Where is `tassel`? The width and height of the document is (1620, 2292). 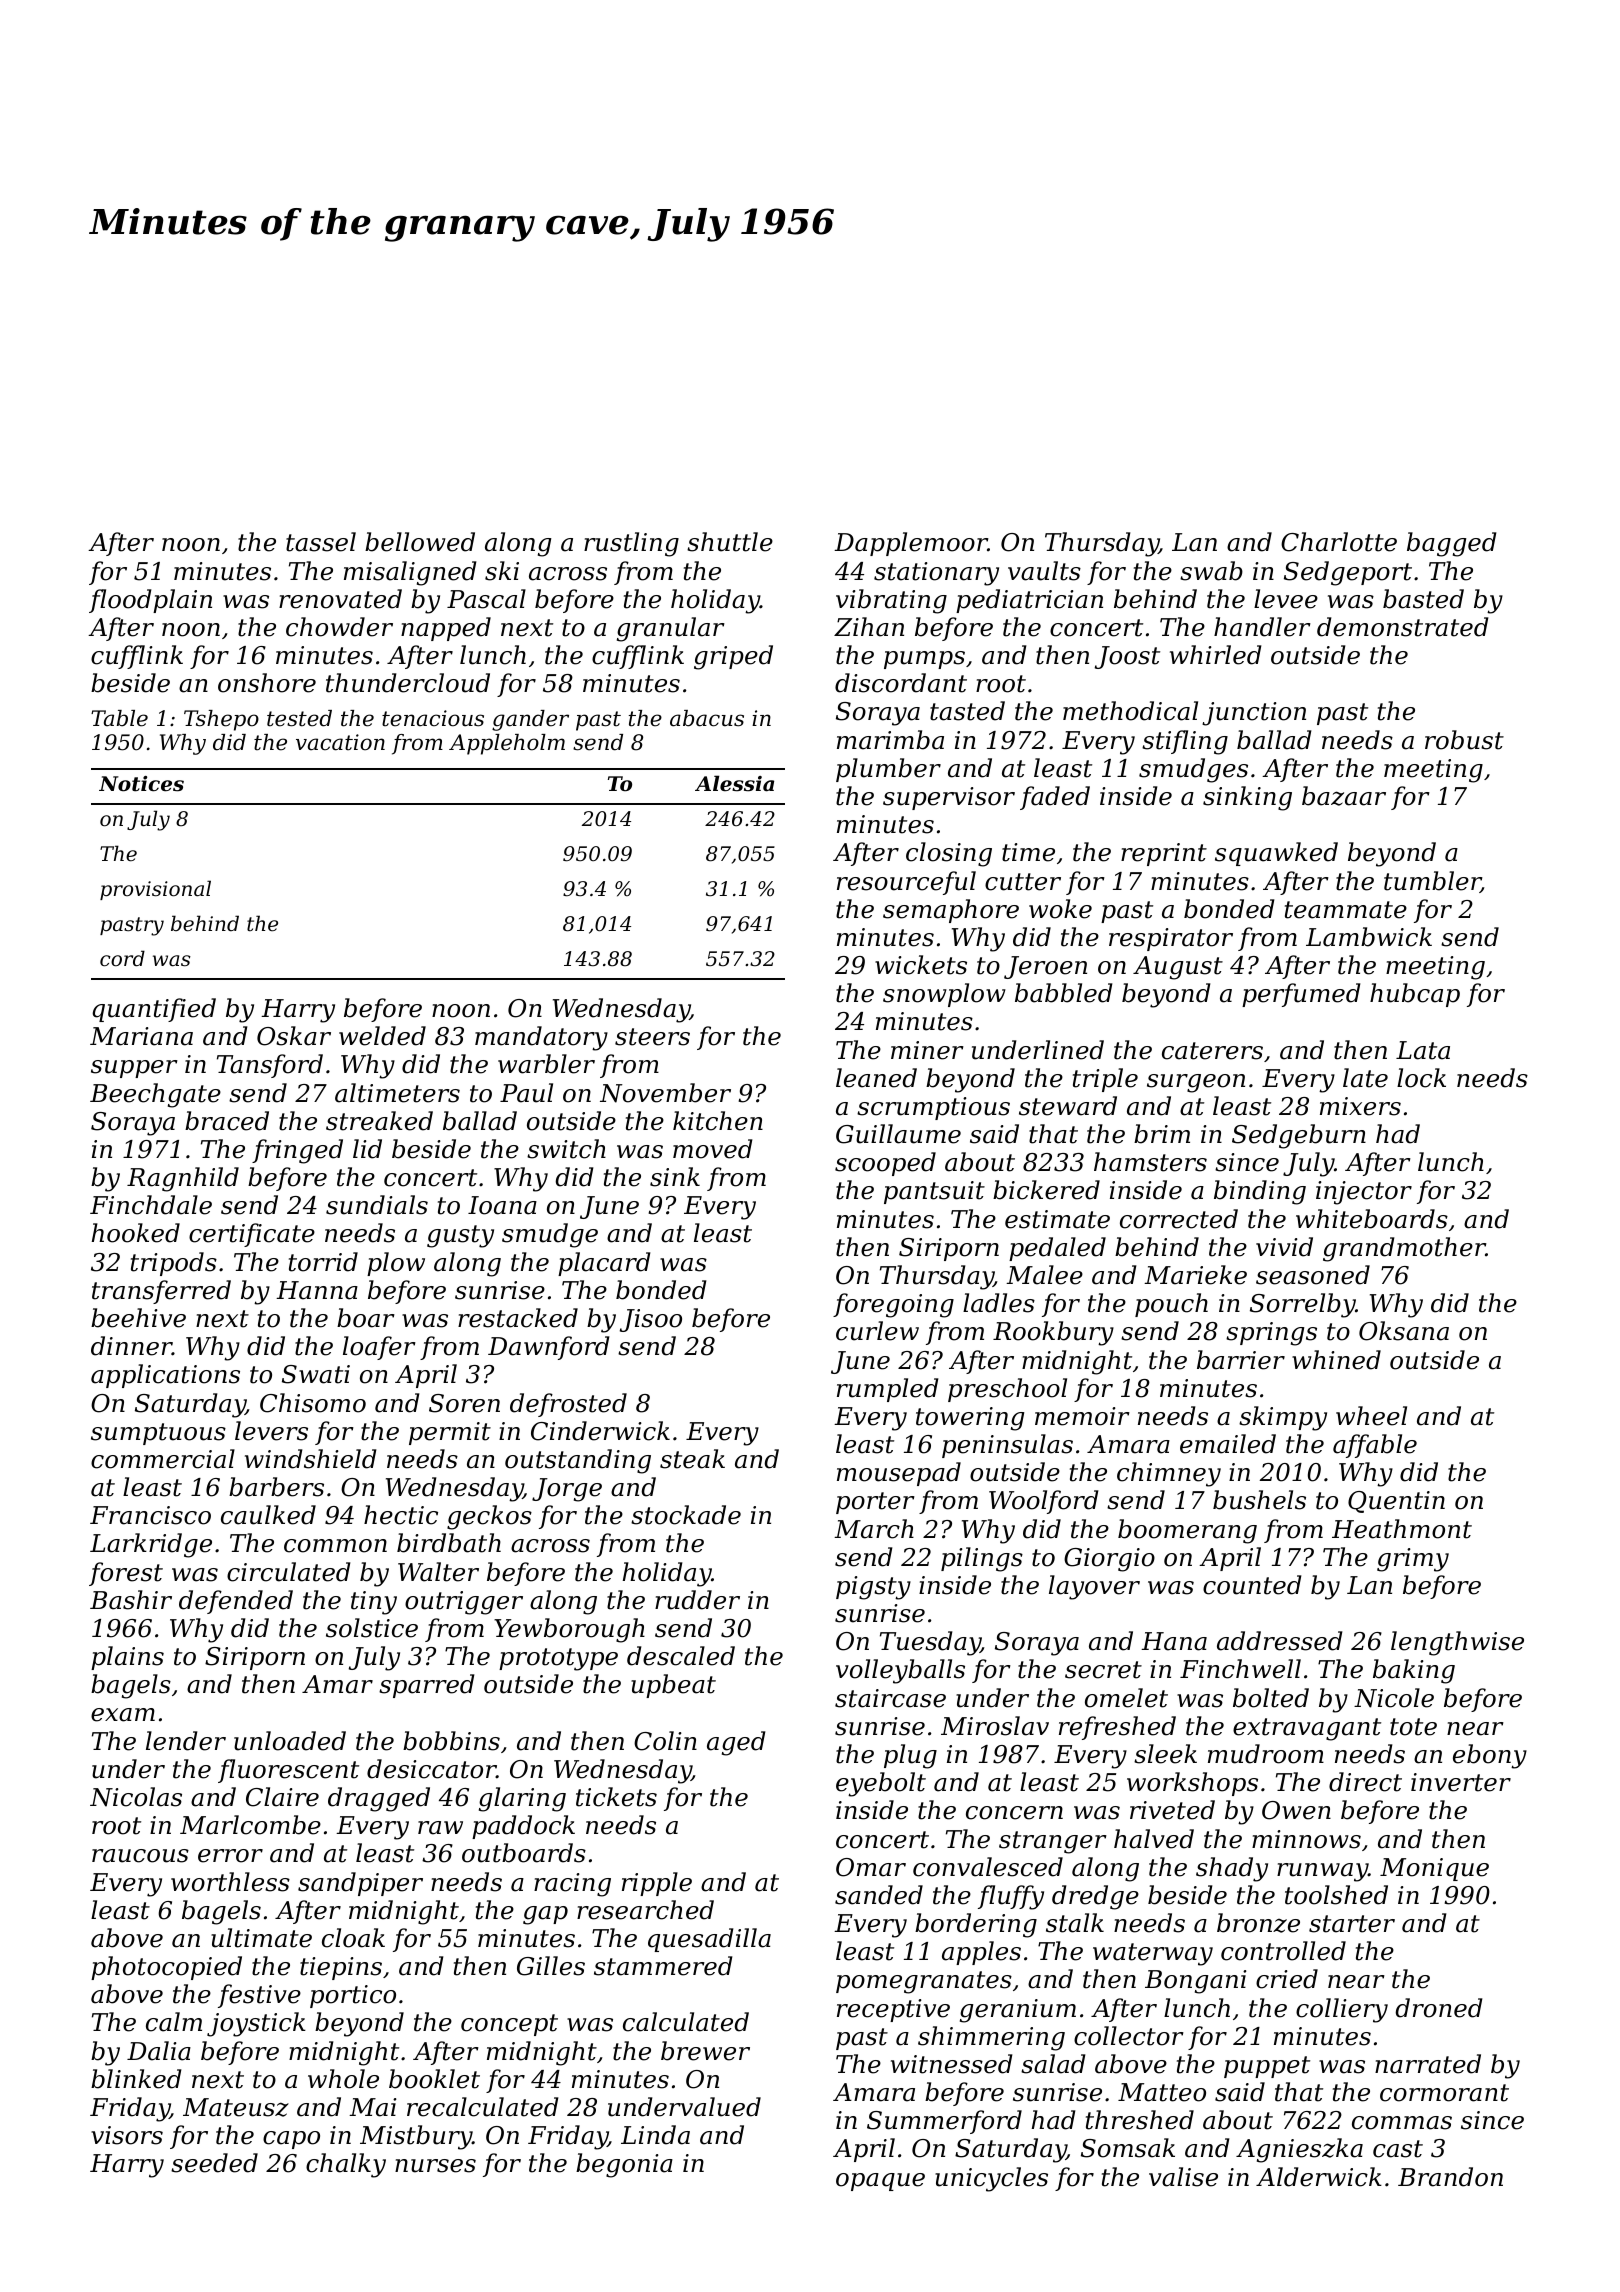 tassel is located at coordinates (321, 542).
